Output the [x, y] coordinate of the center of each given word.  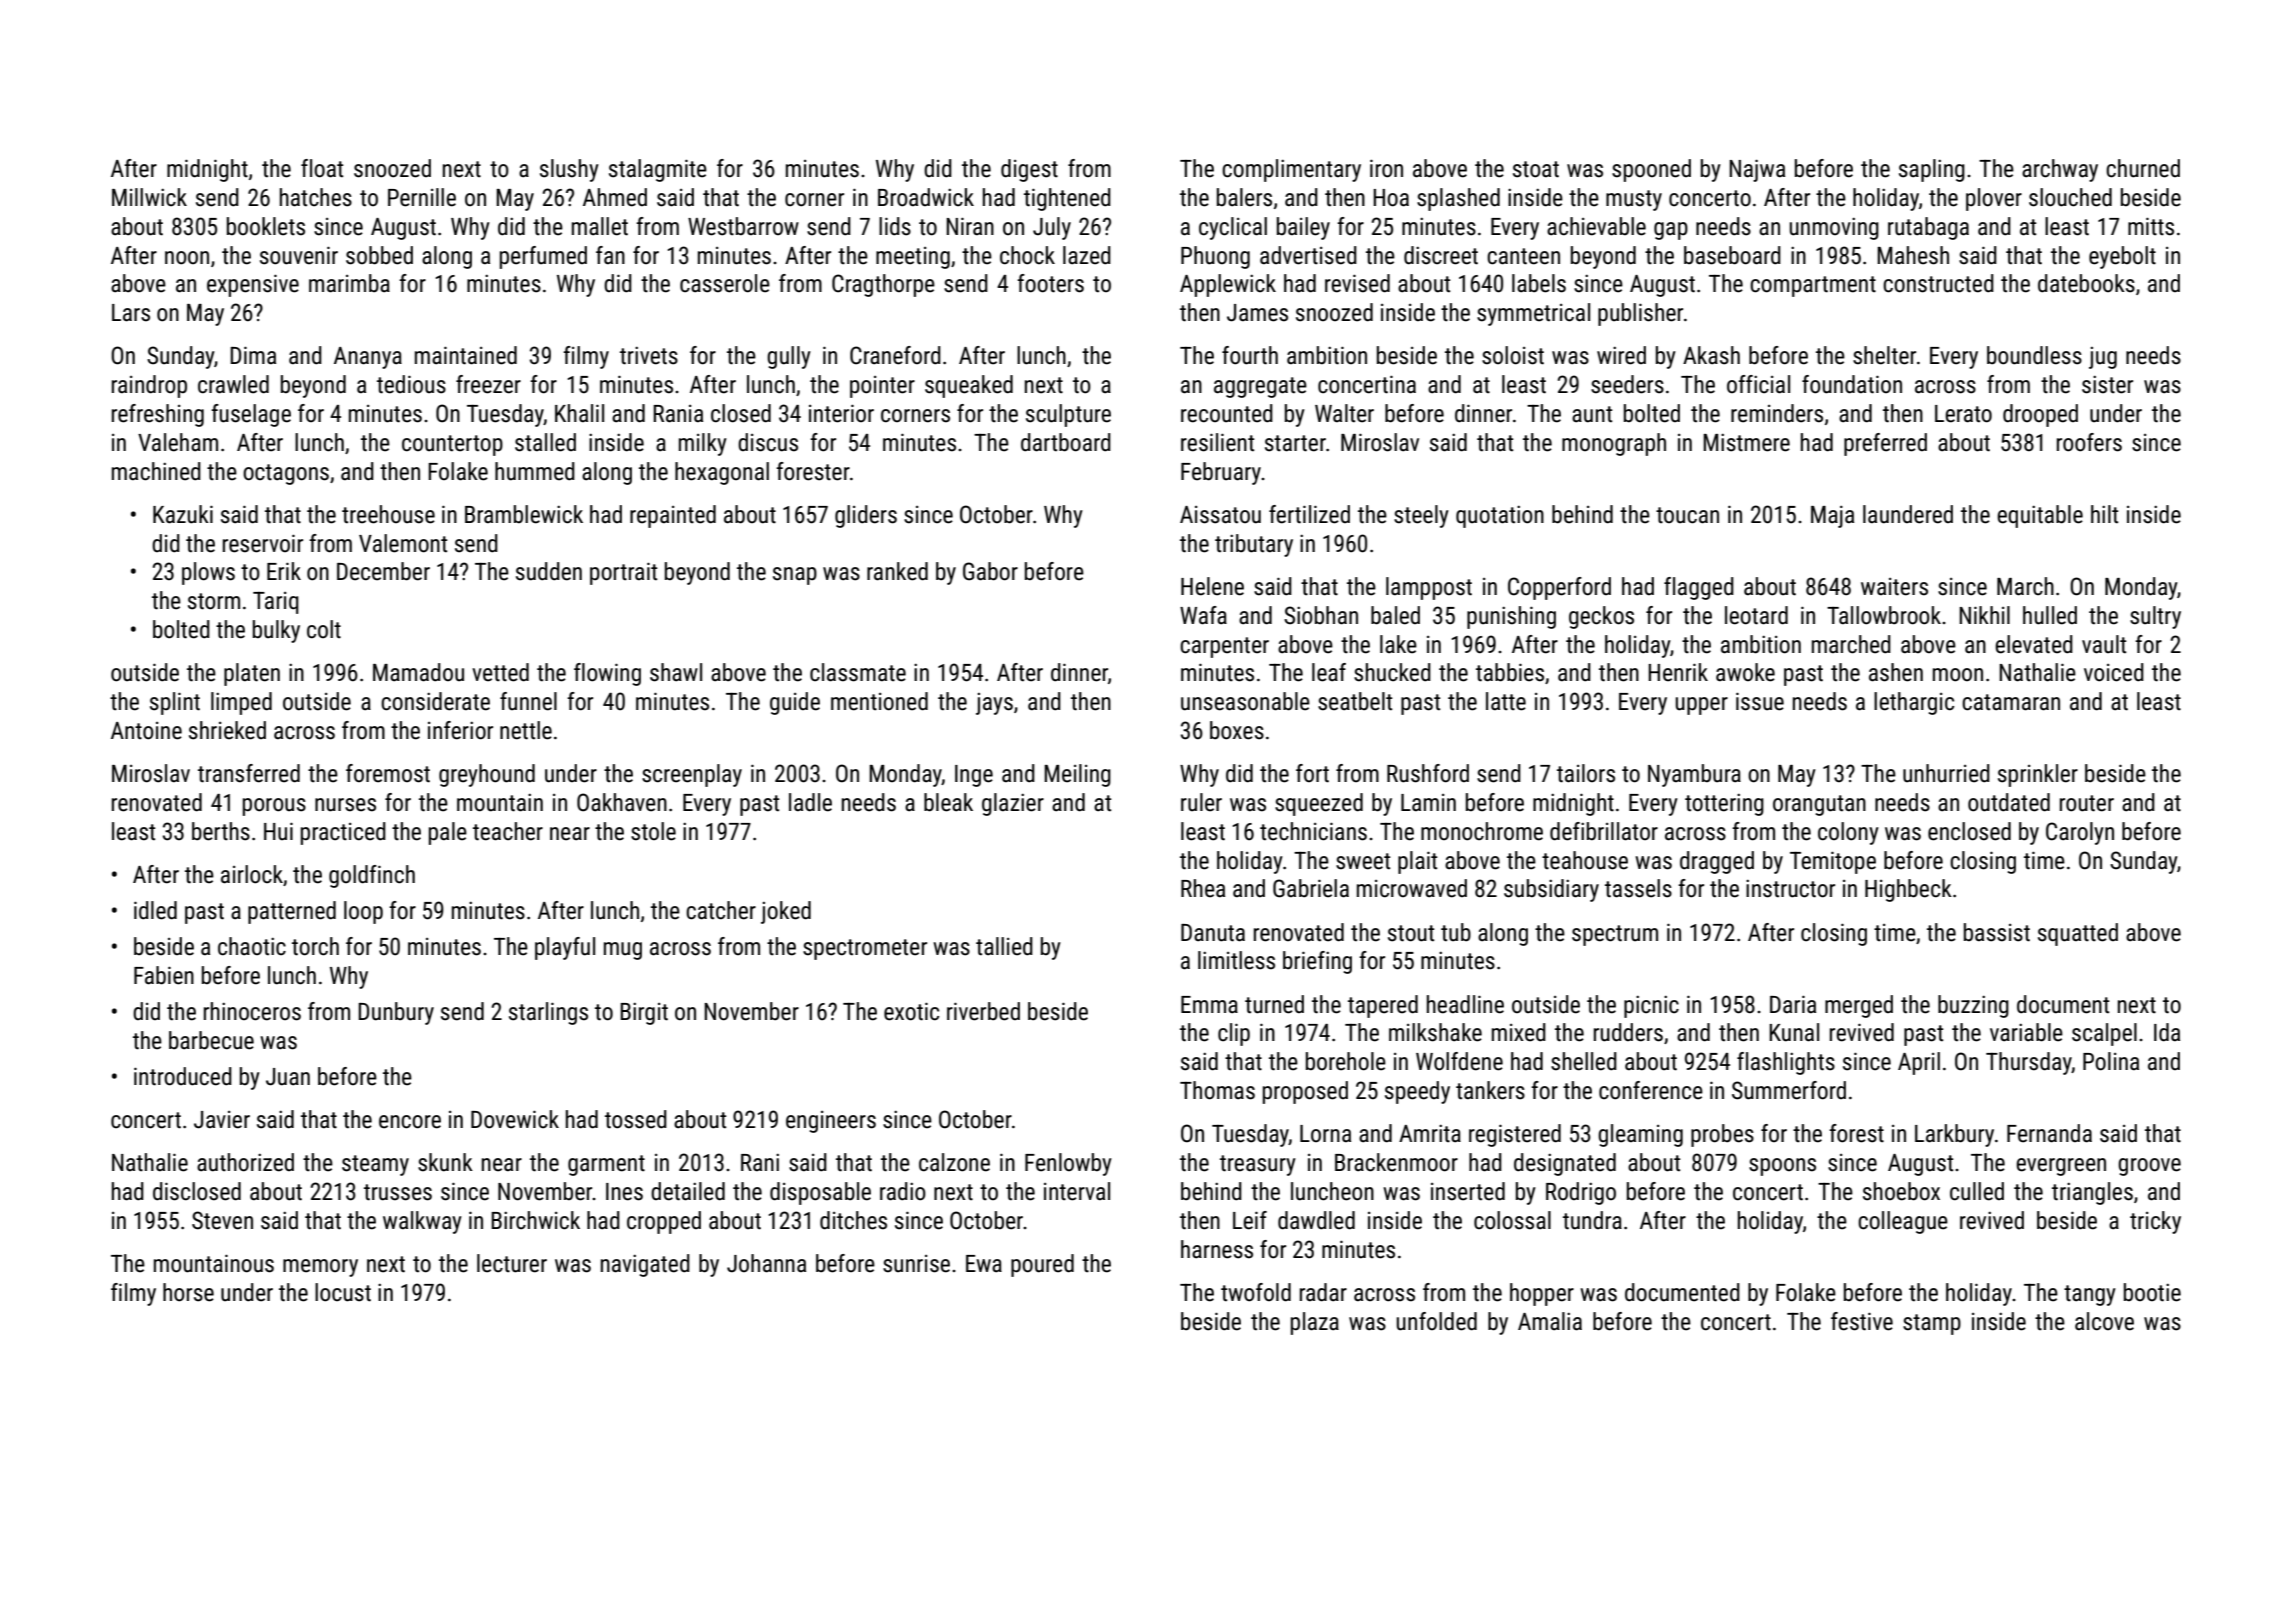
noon [187, 258]
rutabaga [1928, 228]
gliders [866, 516]
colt [324, 629]
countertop [452, 445]
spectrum [1615, 935]
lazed [1087, 255]
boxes [1237, 730]
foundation [1852, 384]
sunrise [916, 1264]
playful [565, 948]
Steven [222, 1220]
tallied [1004, 946]
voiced [2114, 672]
